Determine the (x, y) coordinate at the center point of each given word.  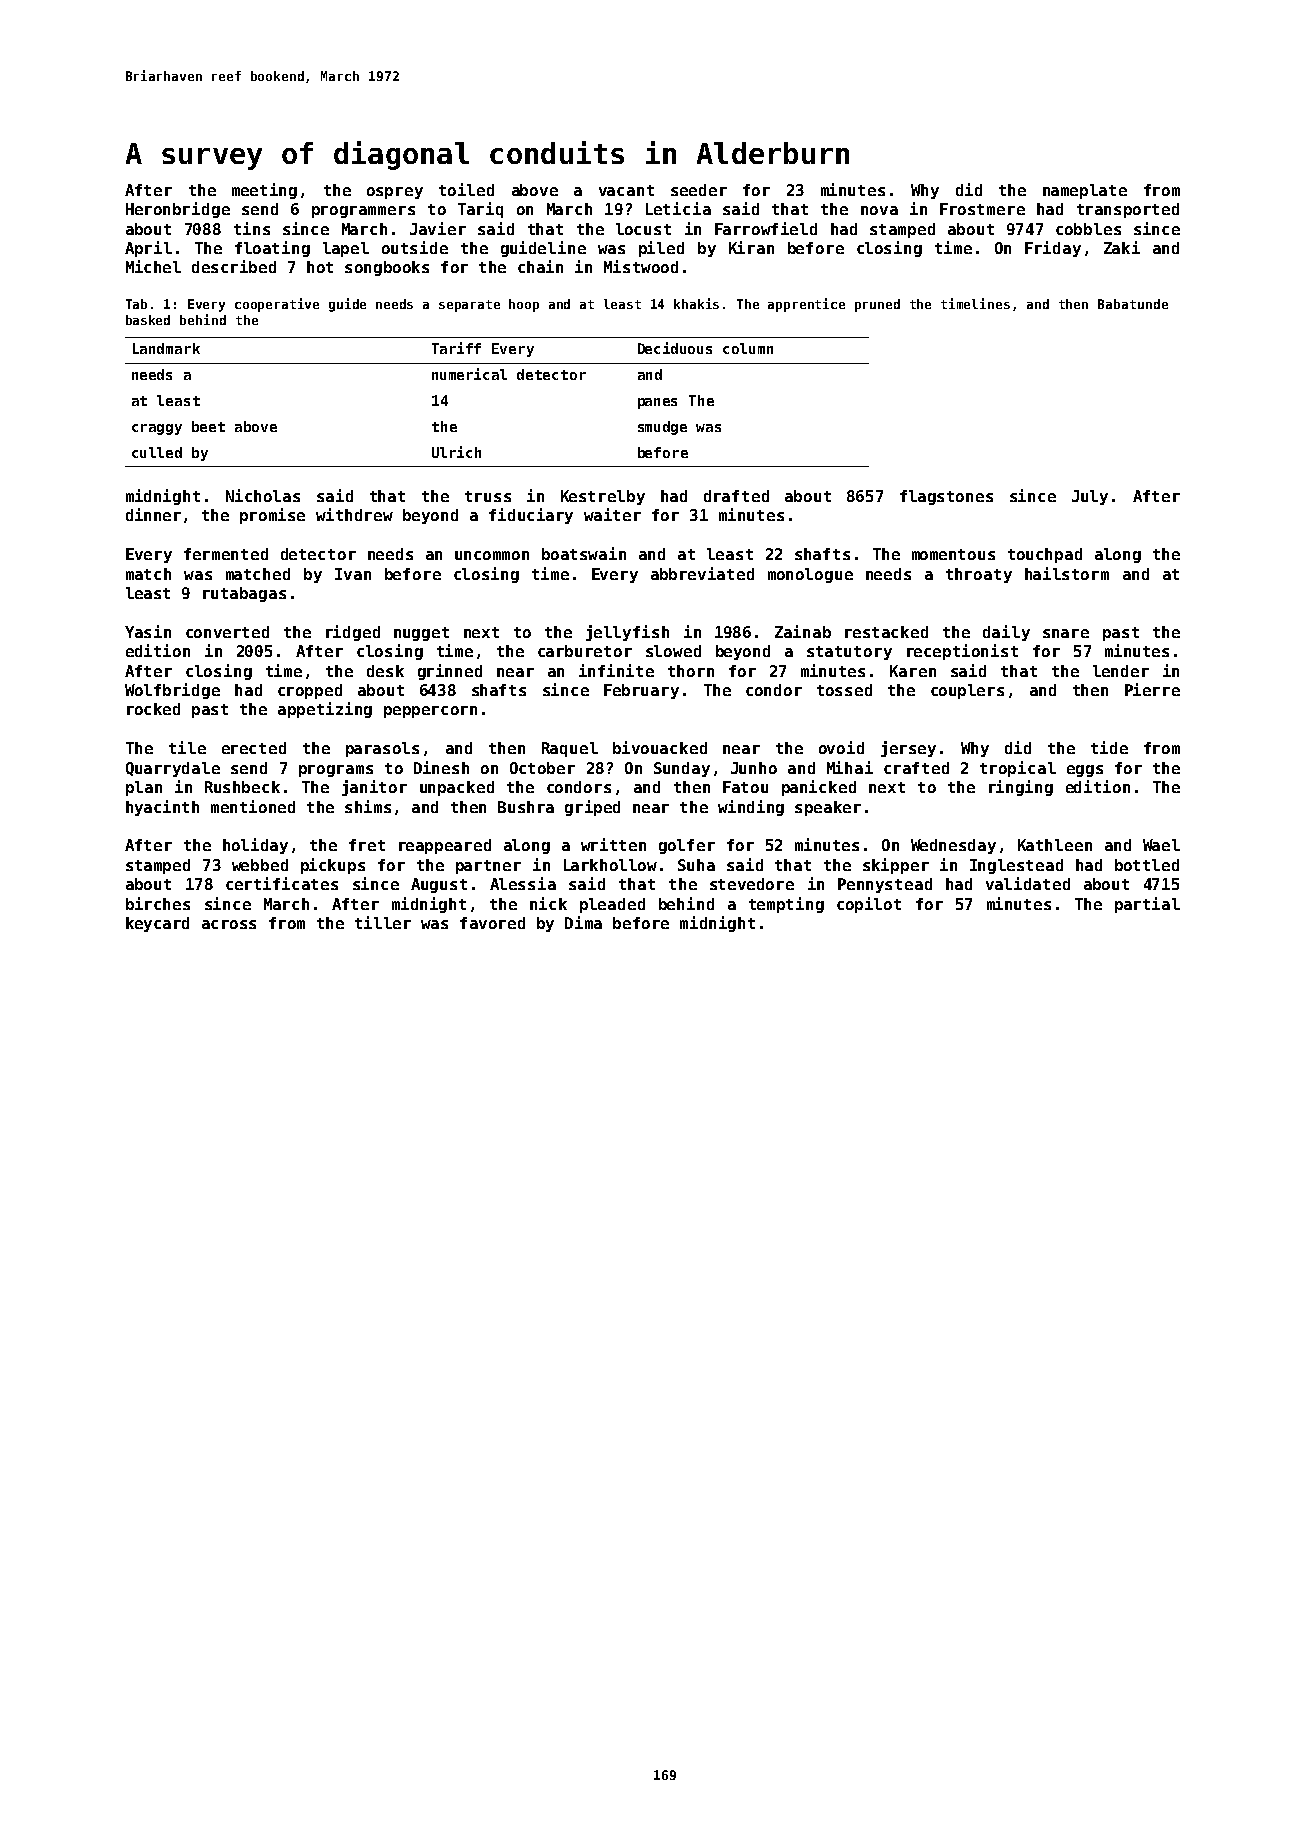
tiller (383, 922)
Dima (583, 922)
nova (879, 210)
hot (320, 267)
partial (1147, 905)
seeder (699, 190)
